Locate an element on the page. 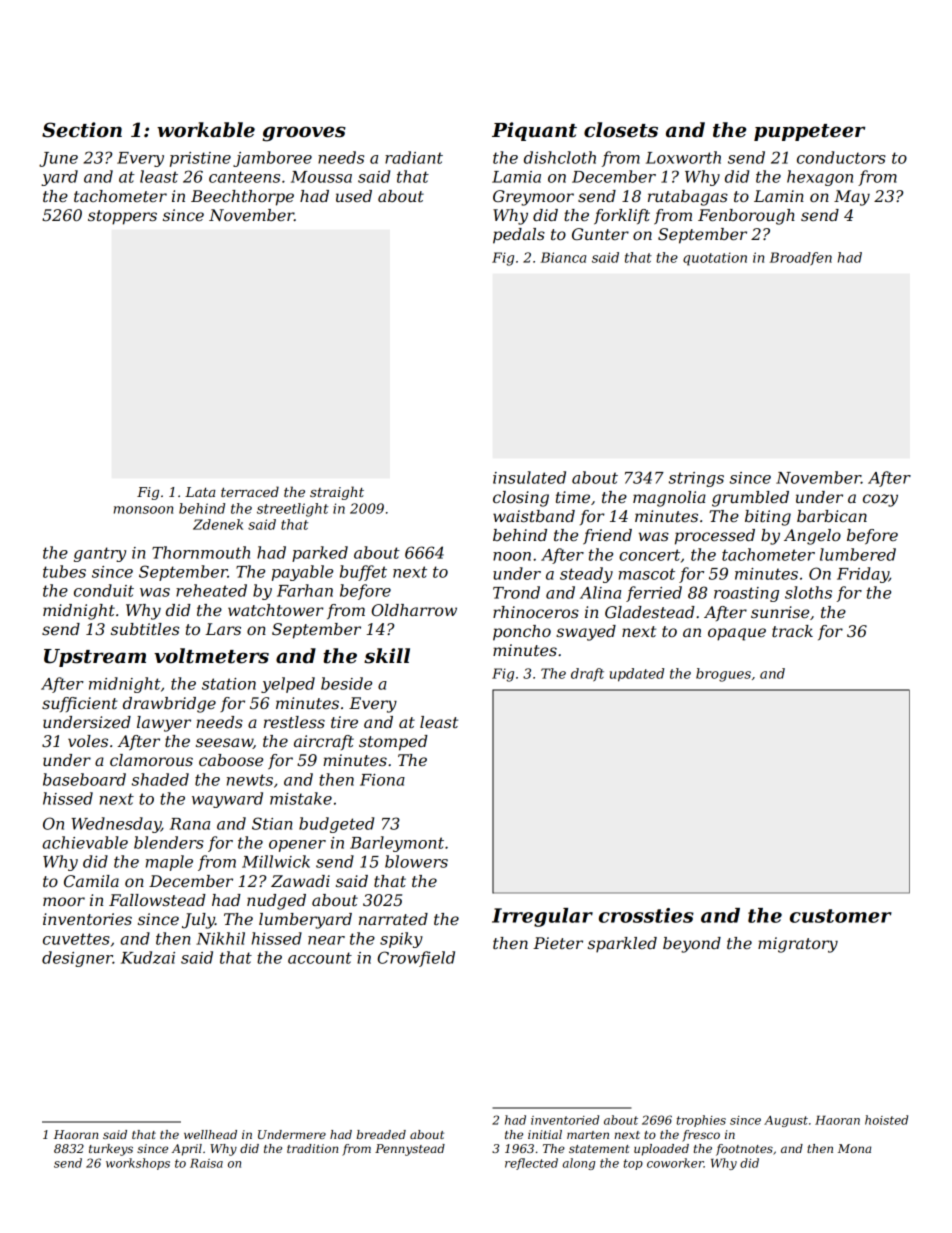 The height and width of the page is (1233, 952). Kudzai is located at coordinates (148, 957).
